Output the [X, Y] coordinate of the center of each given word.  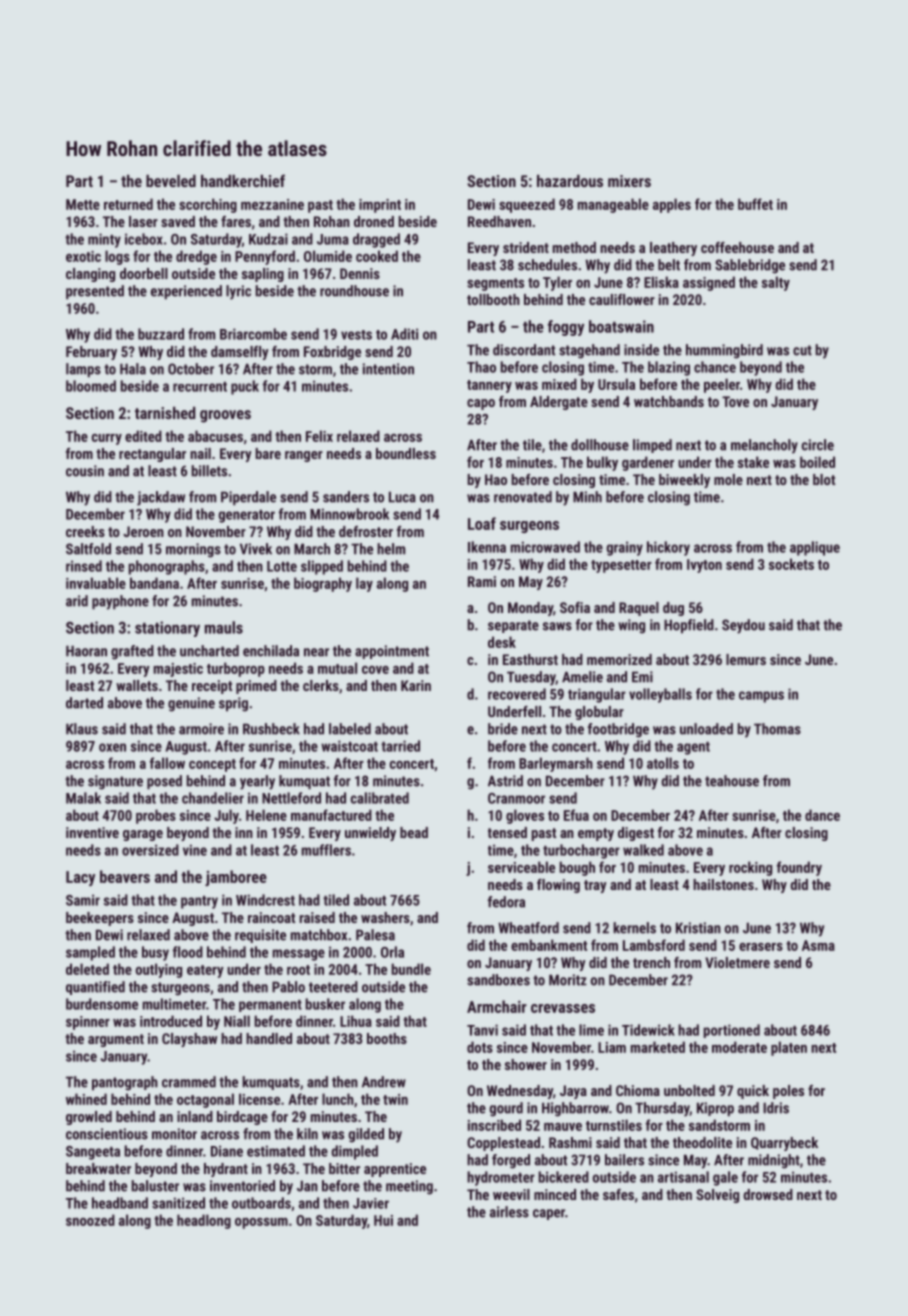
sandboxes [498, 980]
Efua [576, 815]
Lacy [80, 878]
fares [236, 221]
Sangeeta [93, 1153]
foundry [799, 868]
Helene [266, 815]
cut [802, 350]
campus [761, 697]
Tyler [557, 283]
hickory [668, 548]
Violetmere [737, 962]
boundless [406, 453]
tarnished [165, 413]
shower [526, 1064]
